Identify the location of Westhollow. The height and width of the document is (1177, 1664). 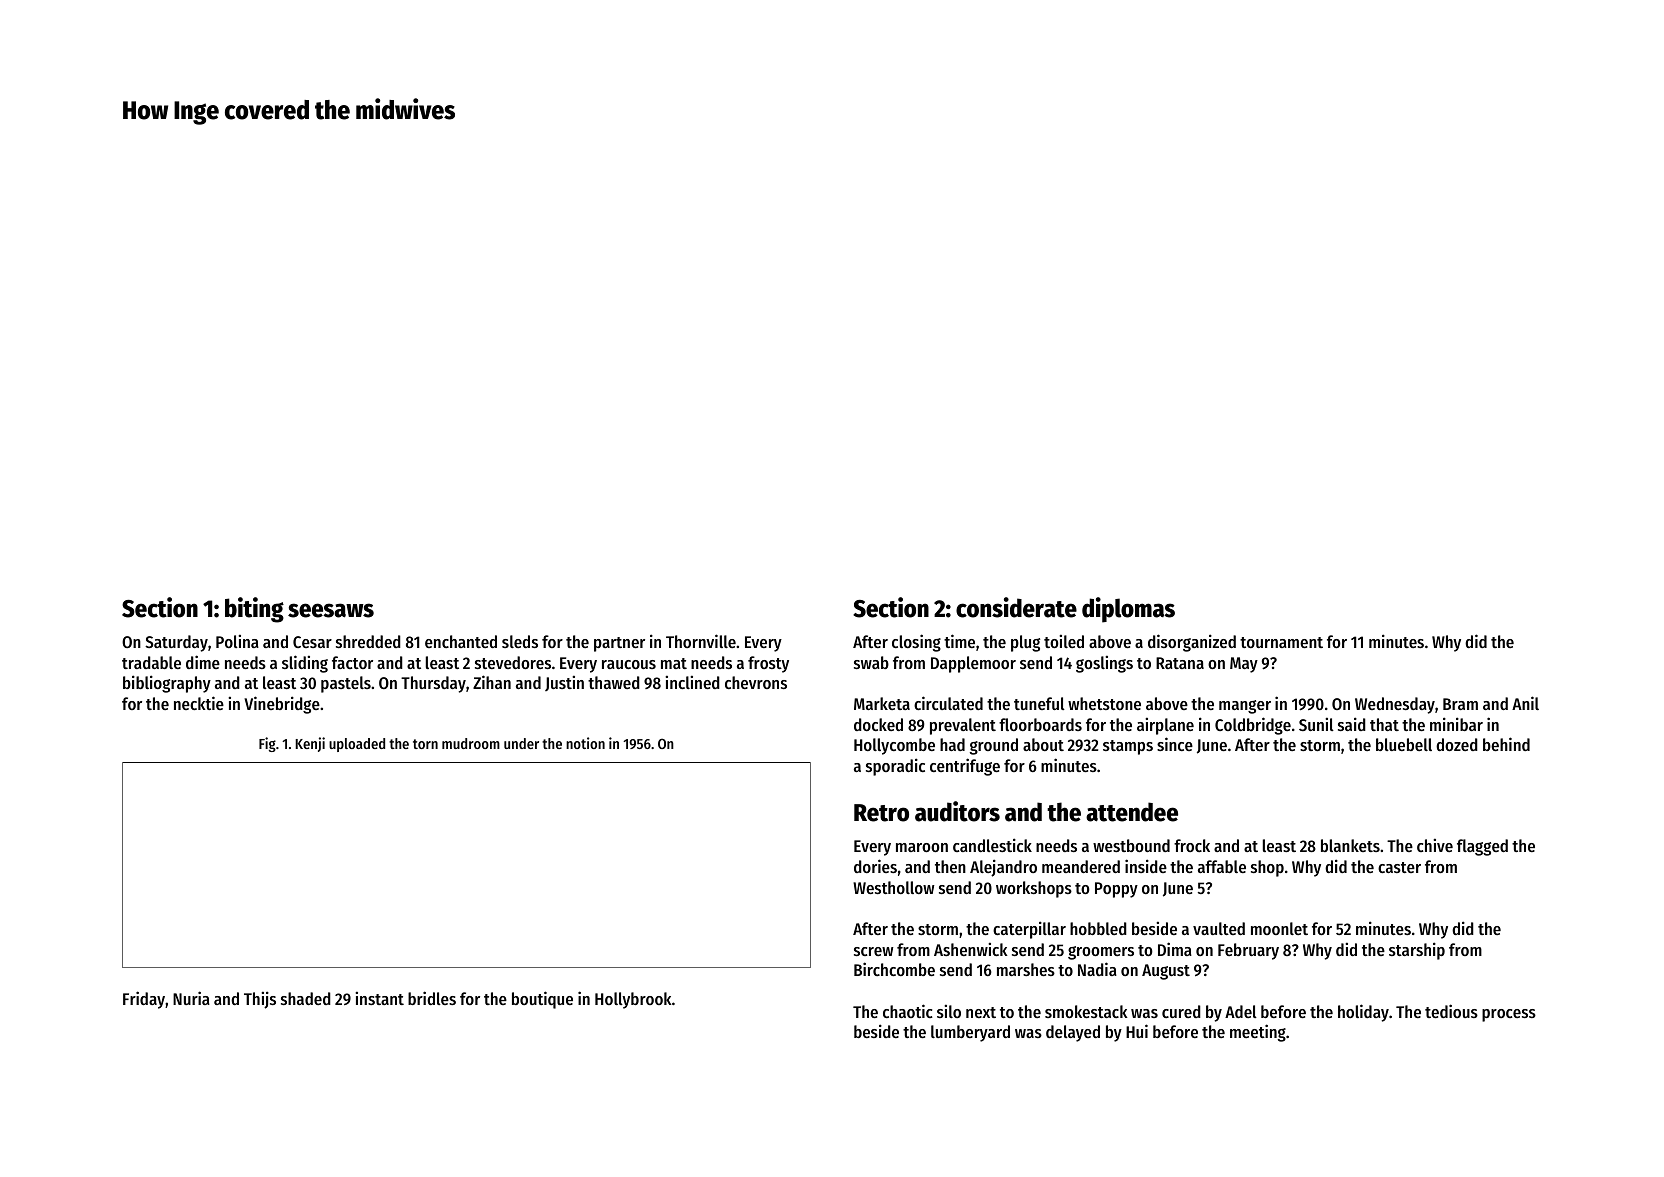
(893, 887).
